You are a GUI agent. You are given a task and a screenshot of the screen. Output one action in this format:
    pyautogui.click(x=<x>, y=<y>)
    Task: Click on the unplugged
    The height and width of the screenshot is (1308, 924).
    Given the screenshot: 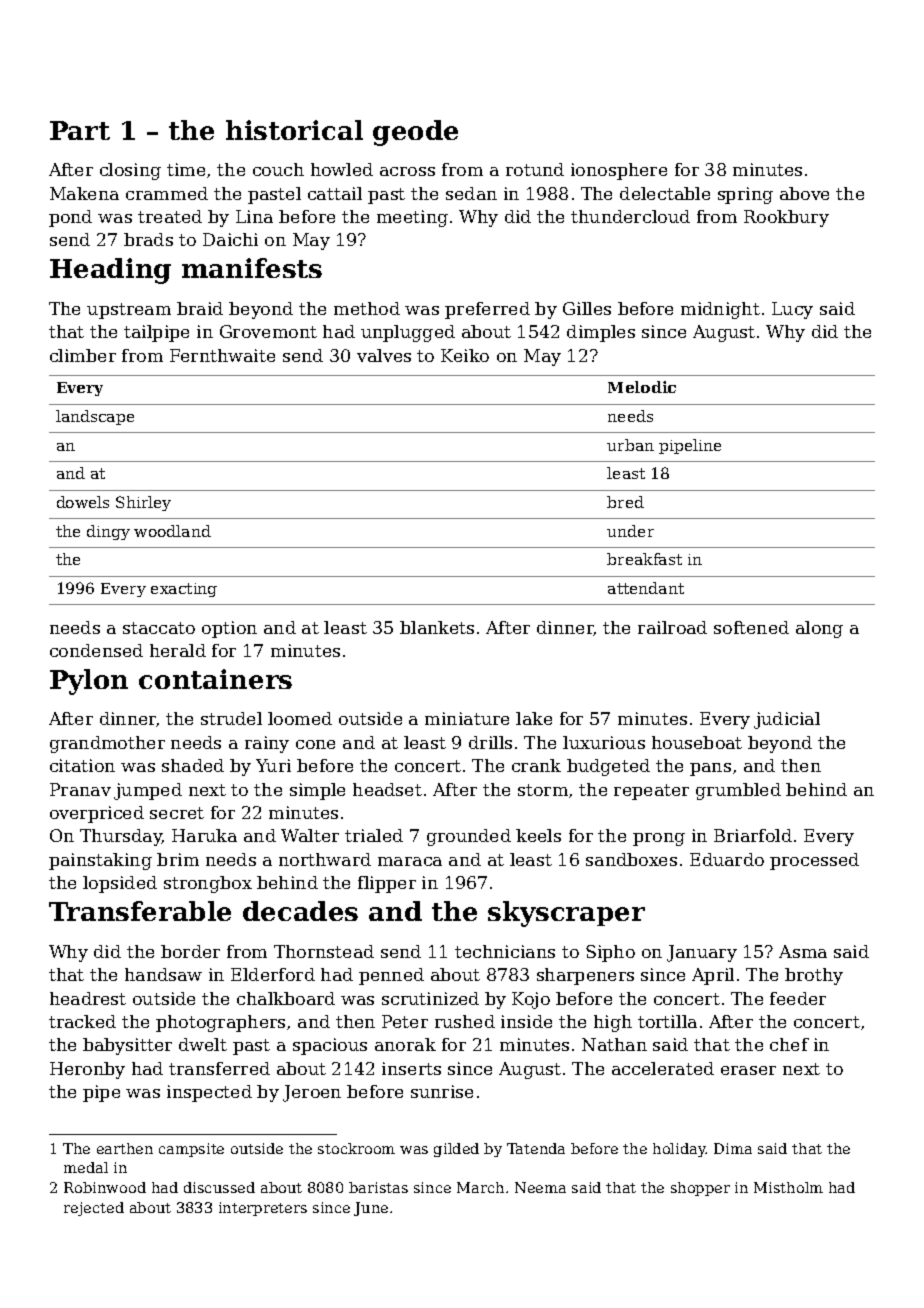 What is the action you would take?
    pyautogui.click(x=408, y=333)
